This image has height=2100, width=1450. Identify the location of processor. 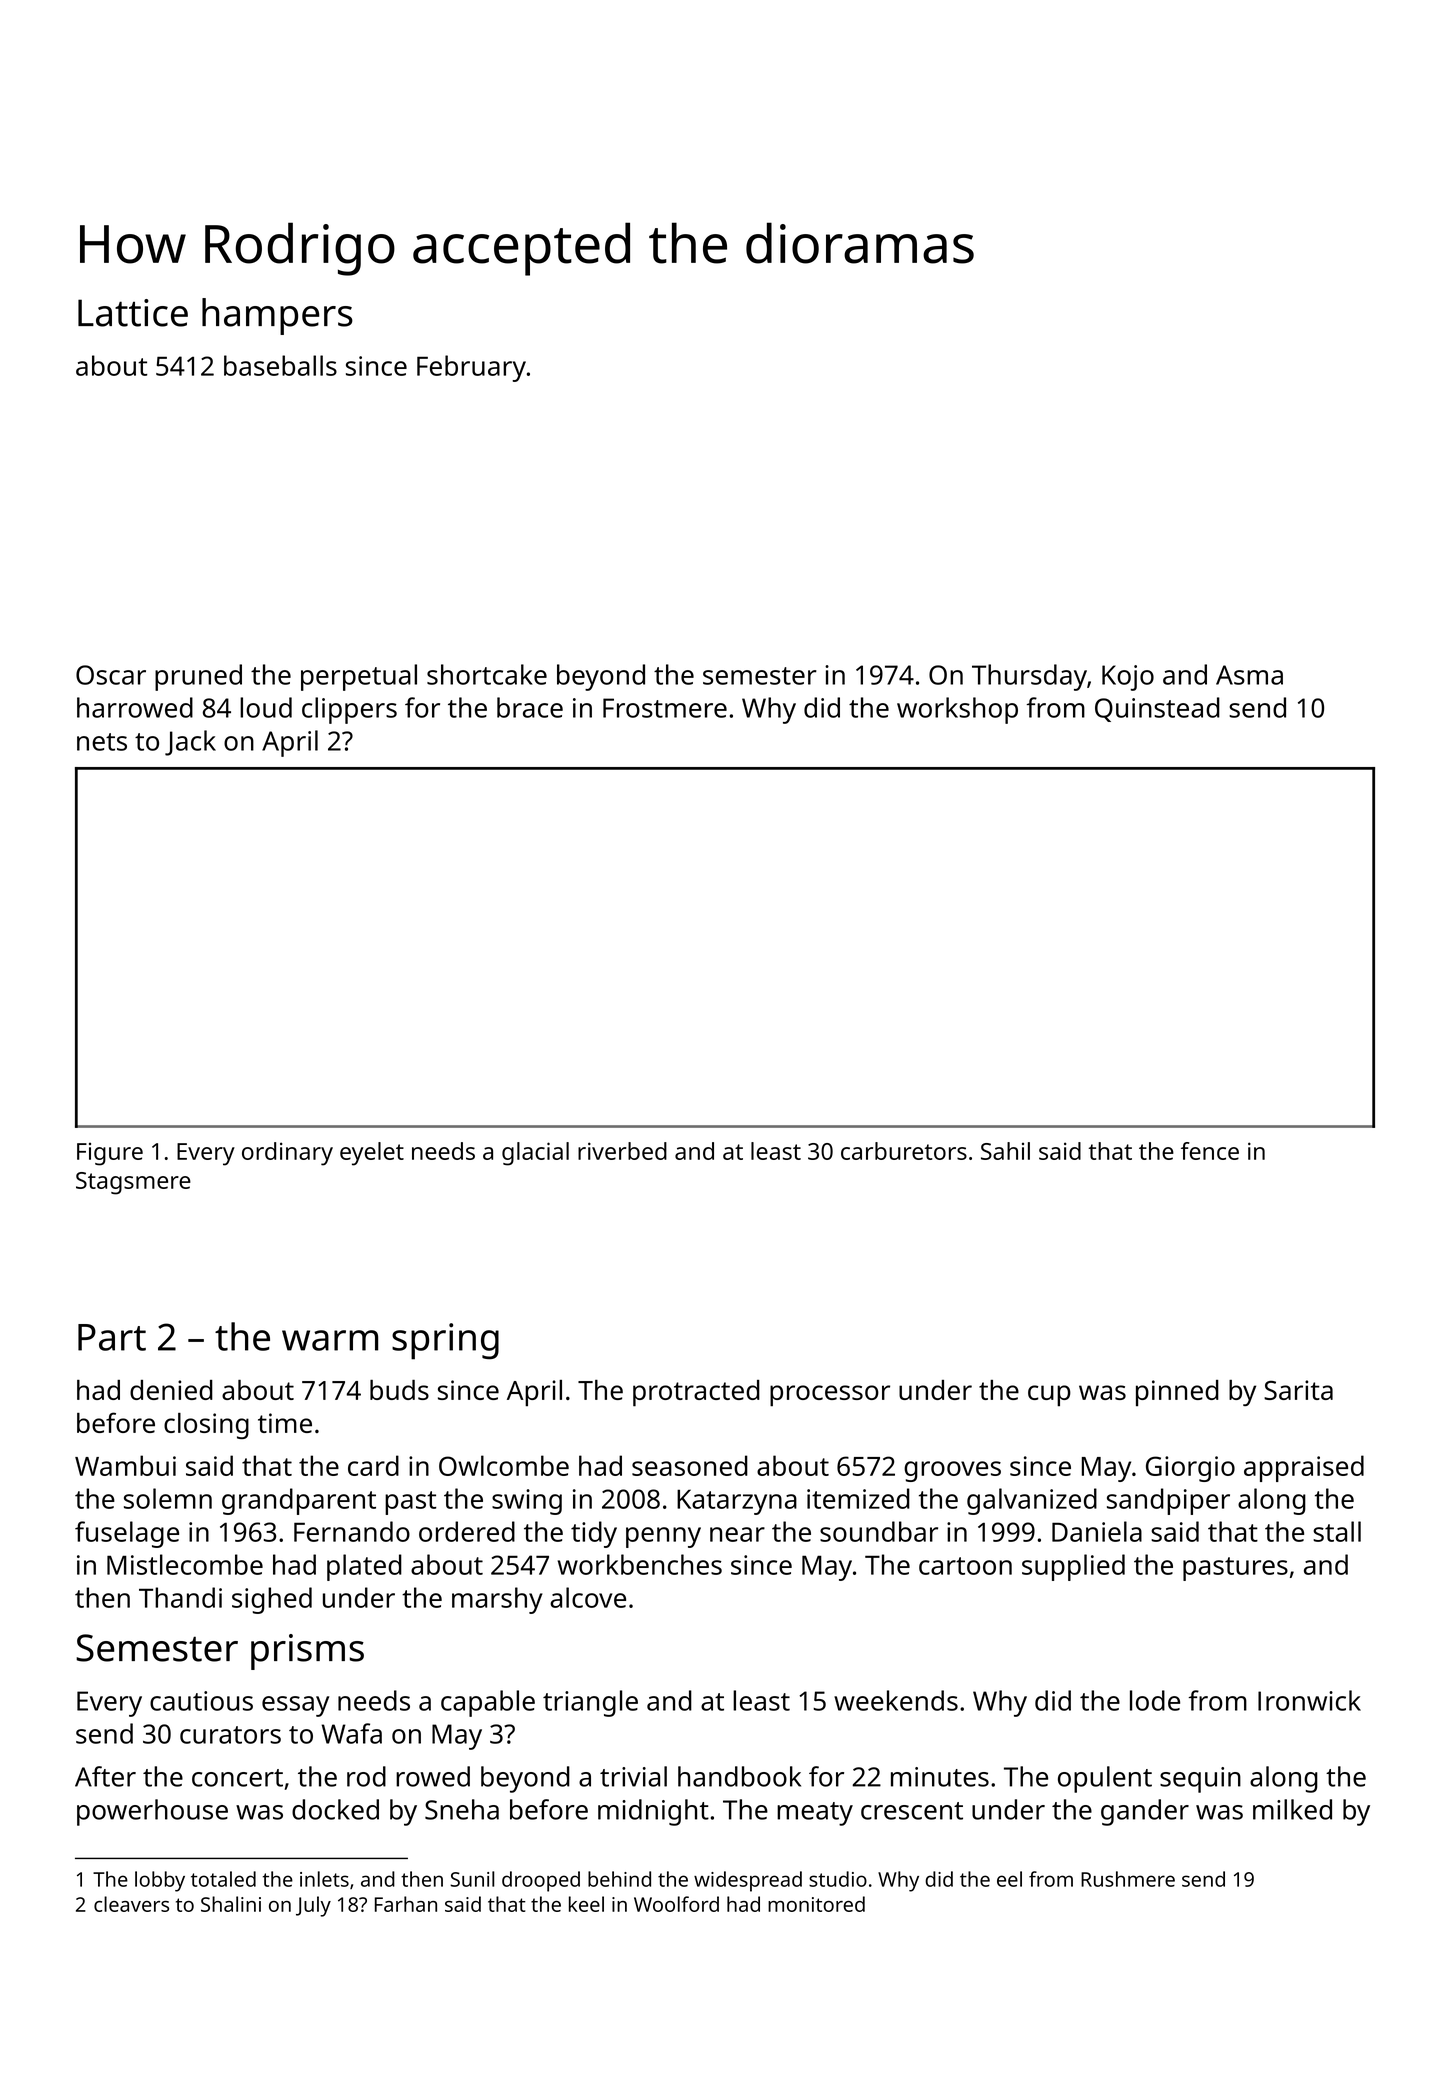
(830, 1396).
